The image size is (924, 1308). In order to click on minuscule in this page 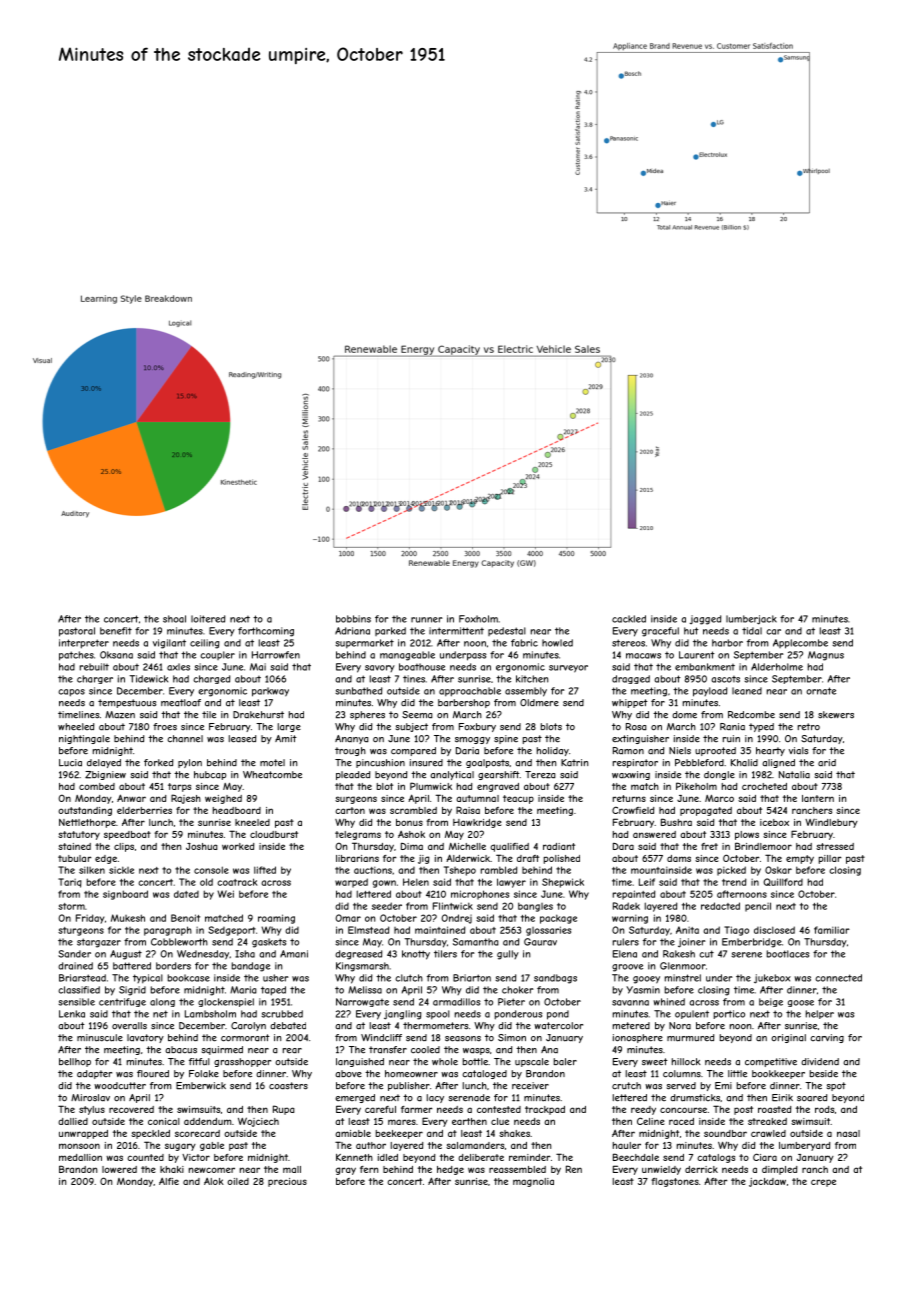, I will do `click(100, 1038)`.
